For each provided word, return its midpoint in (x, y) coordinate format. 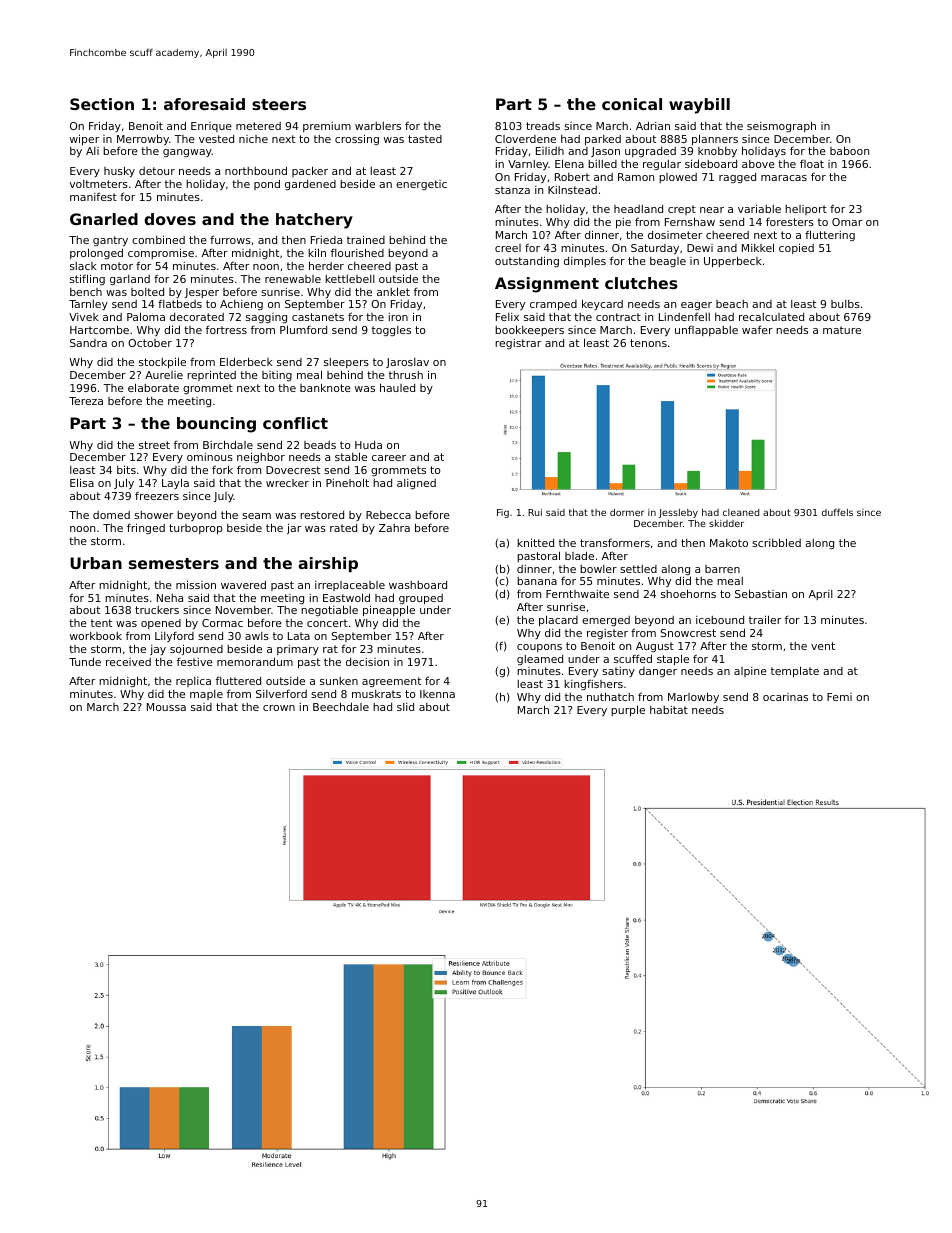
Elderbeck (246, 361)
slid (405, 707)
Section (102, 104)
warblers (378, 126)
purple (628, 711)
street (154, 445)
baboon (849, 150)
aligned (416, 484)
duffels (837, 512)
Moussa (166, 707)
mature (842, 330)
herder (326, 265)
